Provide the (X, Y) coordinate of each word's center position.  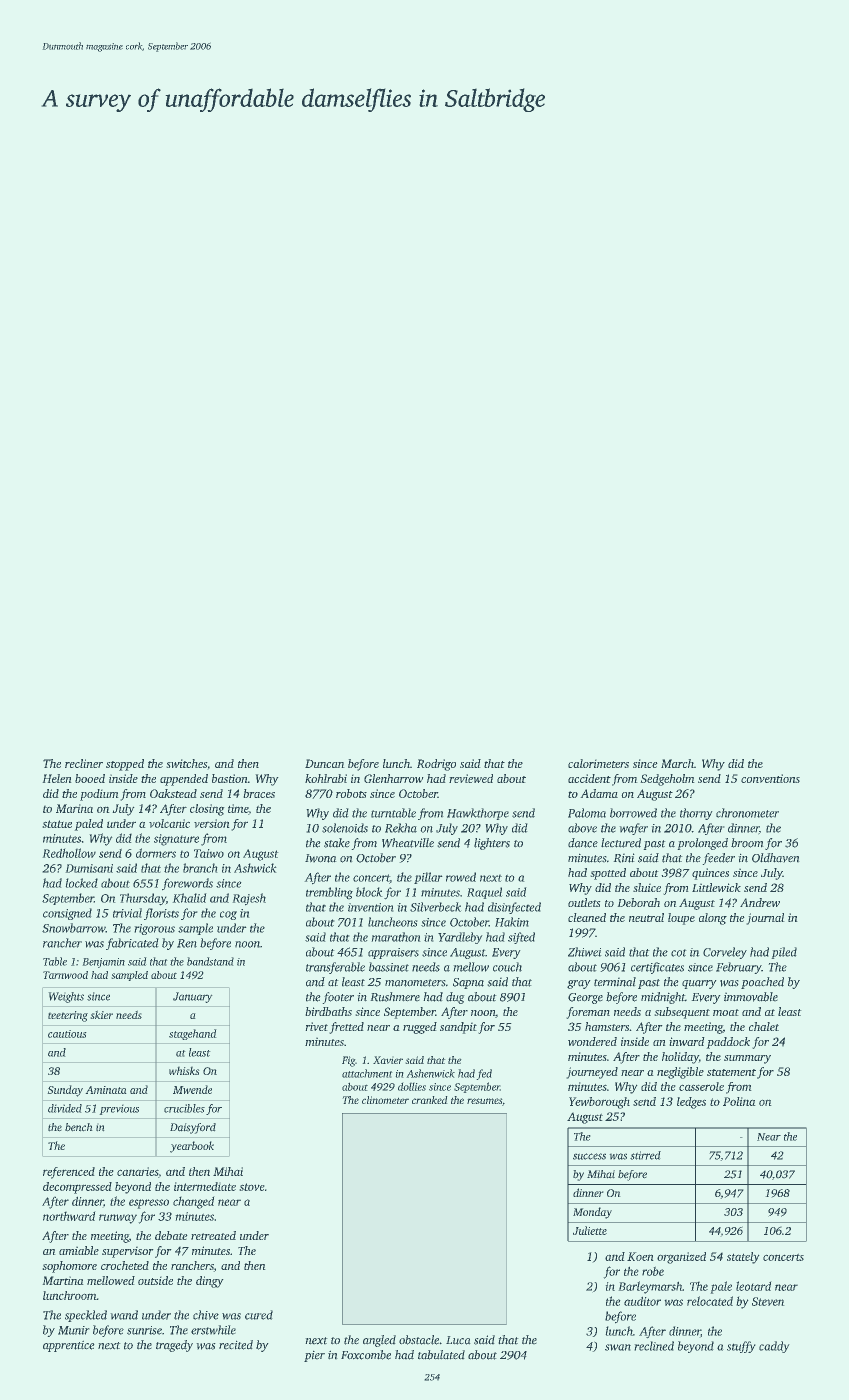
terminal (615, 982)
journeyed (592, 1073)
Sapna (468, 983)
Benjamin (103, 963)
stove (252, 1187)
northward (69, 1216)
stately (743, 1258)
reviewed (471, 778)
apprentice (69, 1346)
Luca (458, 1340)
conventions (770, 778)
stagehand (193, 1034)
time (238, 808)
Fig (349, 1061)
